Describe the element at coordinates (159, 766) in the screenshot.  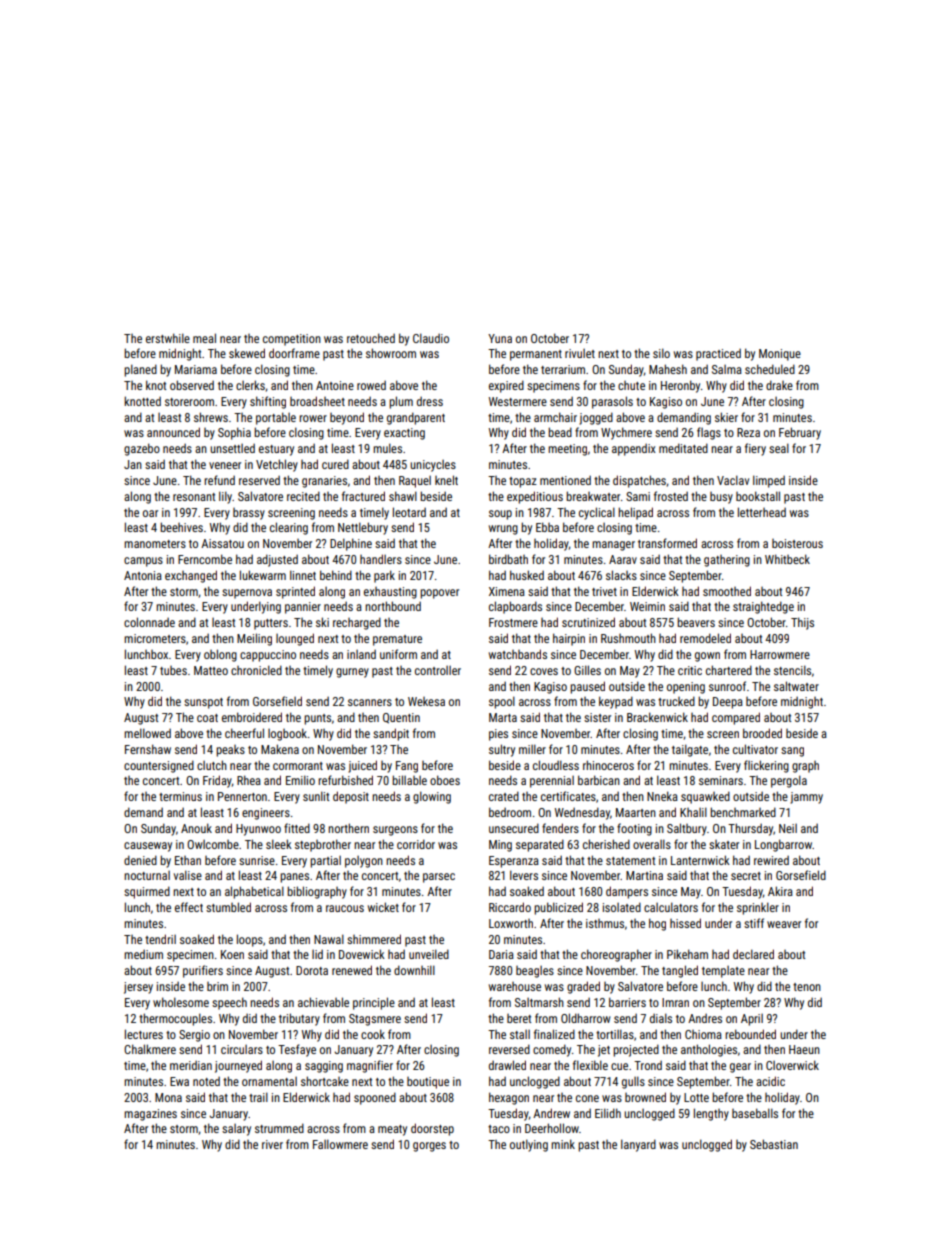
I see `countersigned` at that location.
